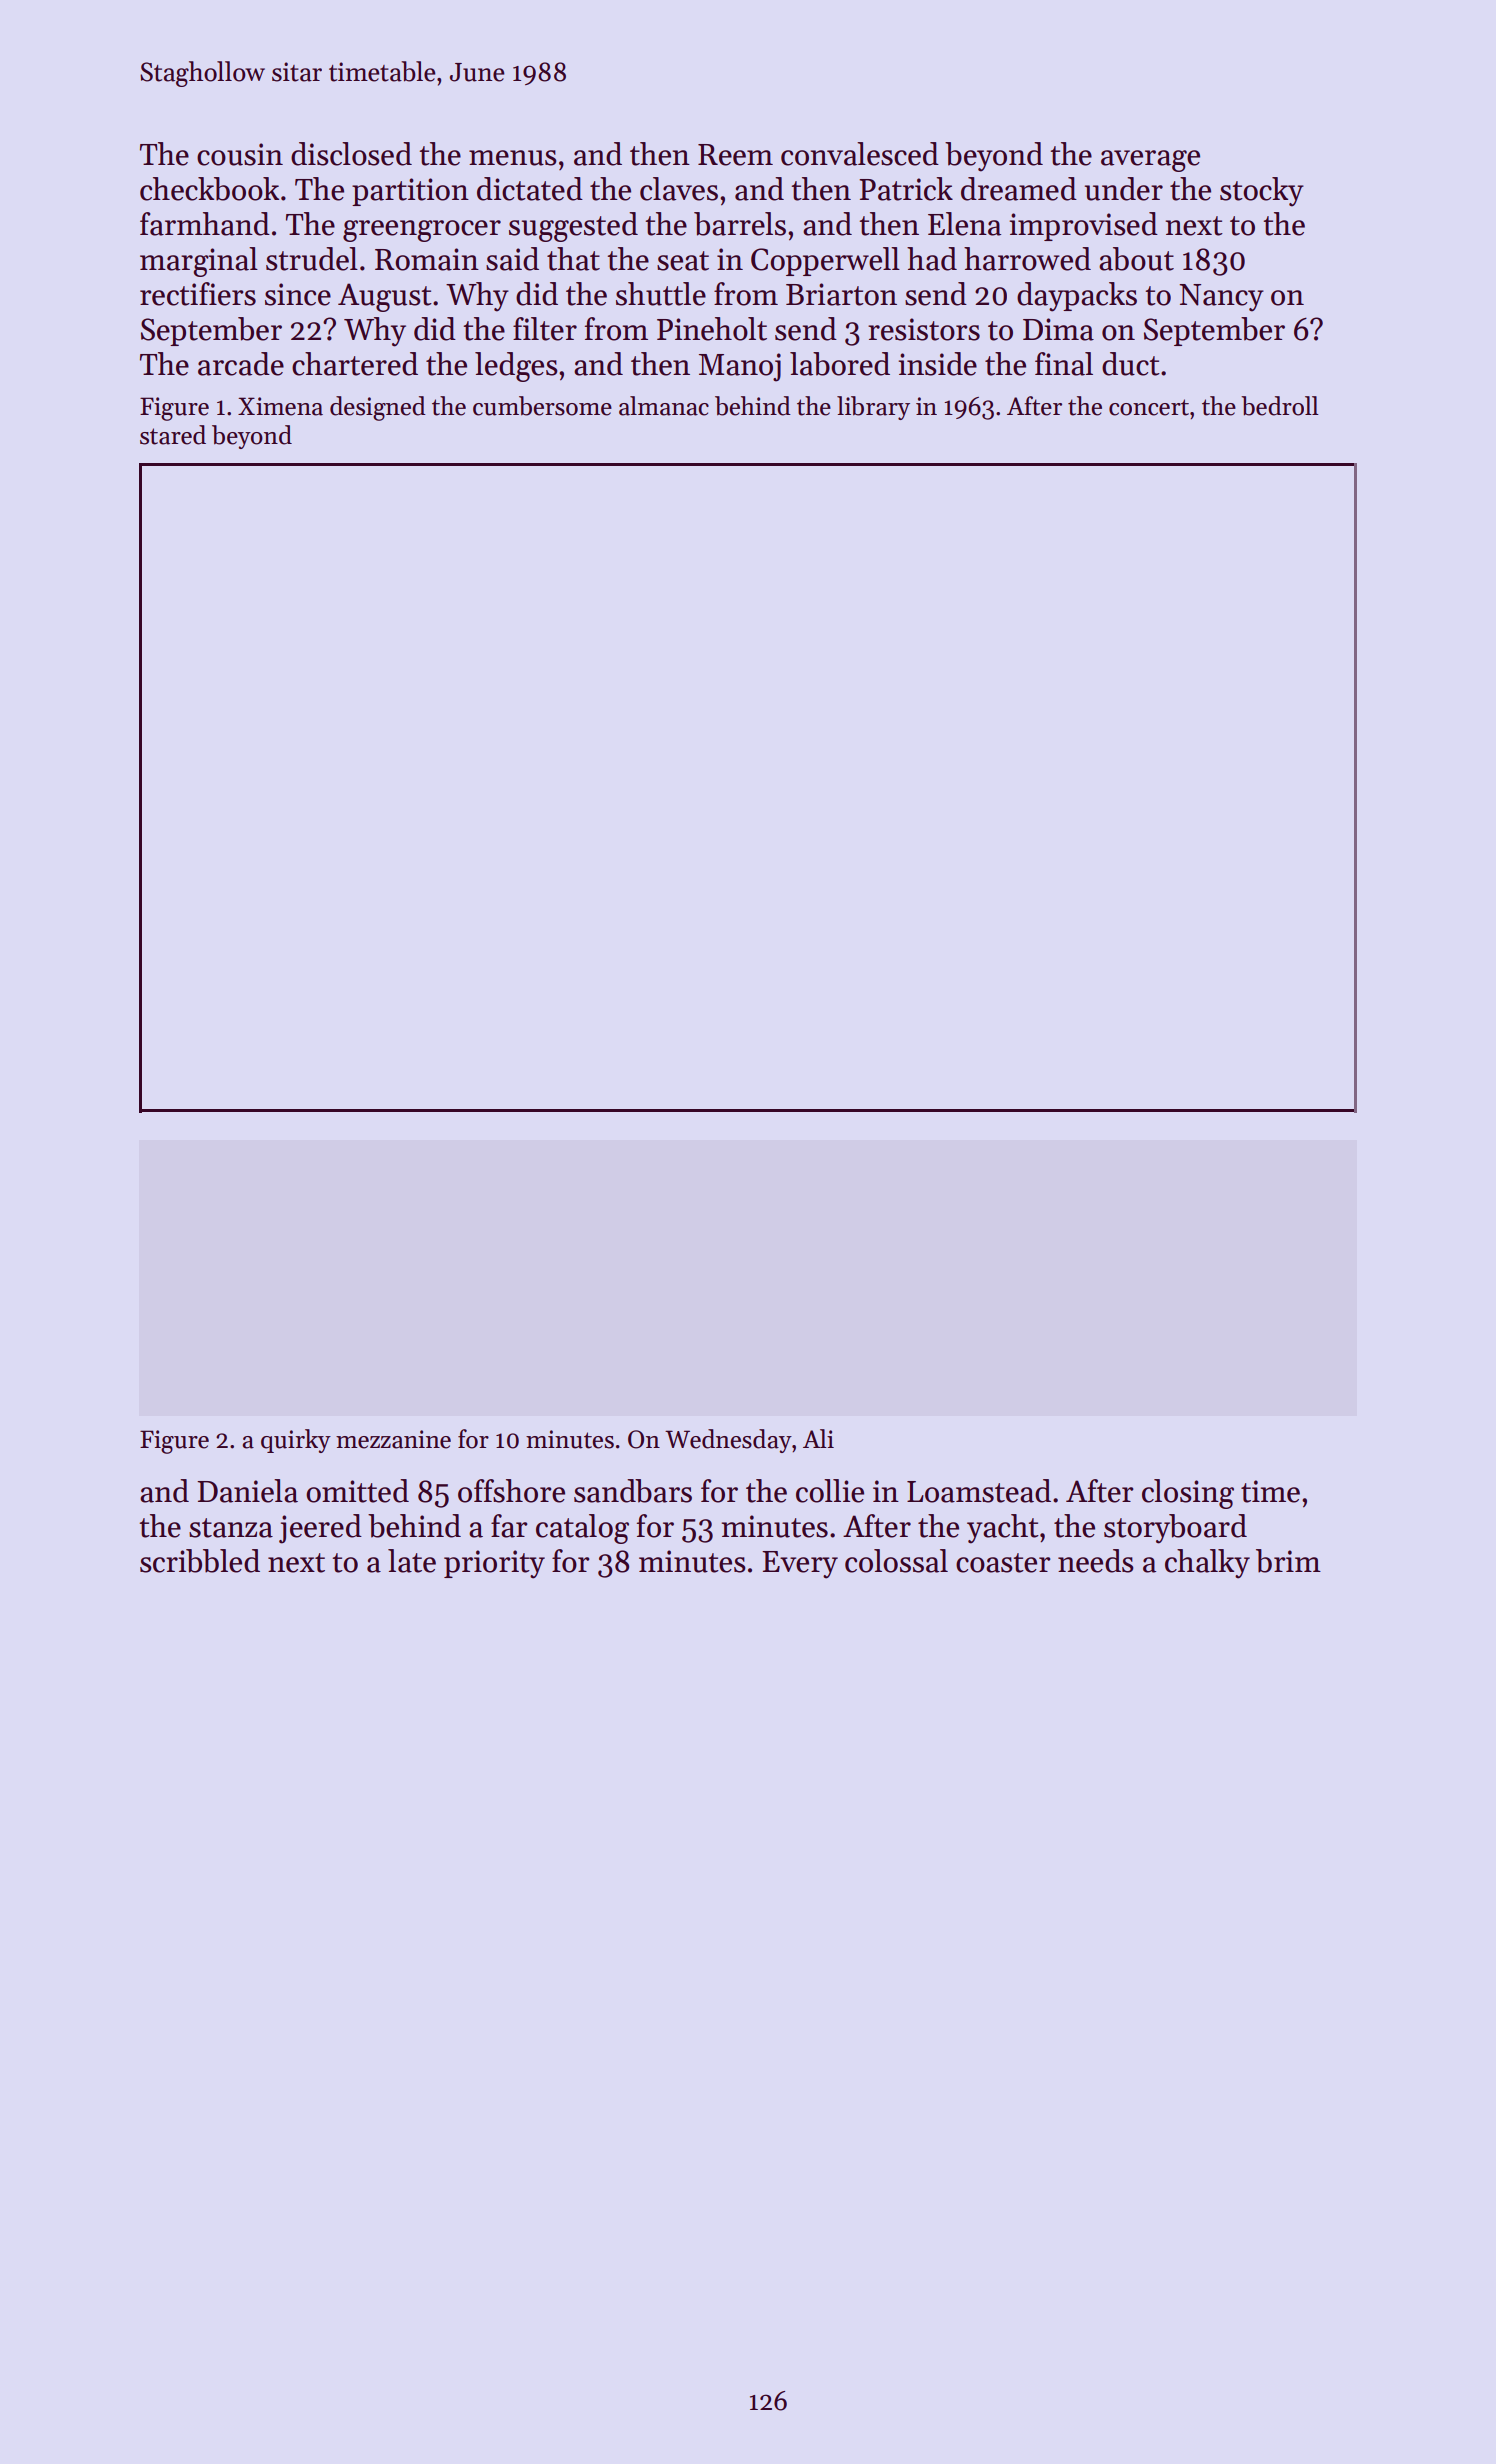 Image resolution: width=1496 pixels, height=2464 pixels. I want to click on concert, so click(1149, 407).
